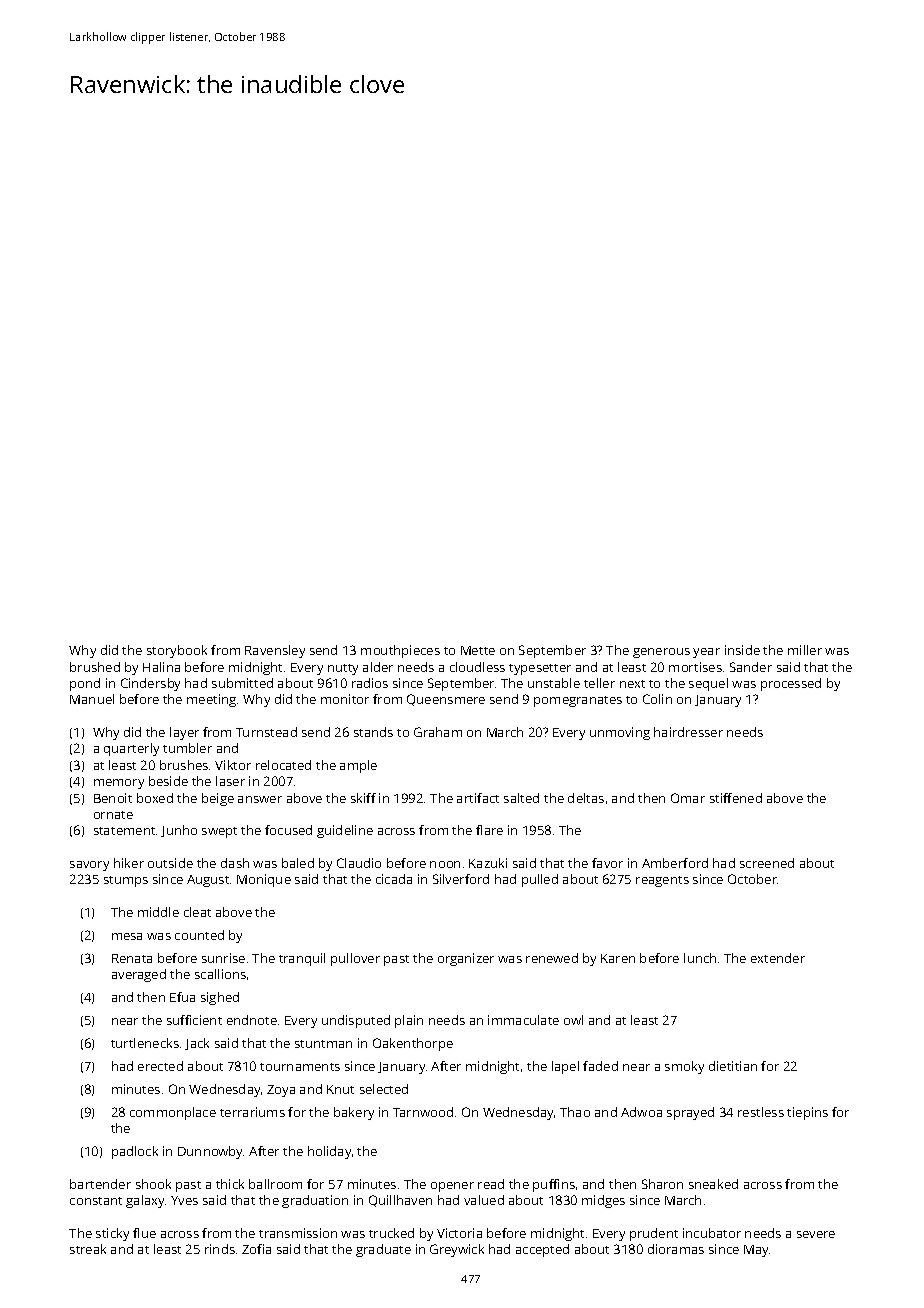  Describe the element at coordinates (654, 1234) in the image. I see `prudent` at that location.
